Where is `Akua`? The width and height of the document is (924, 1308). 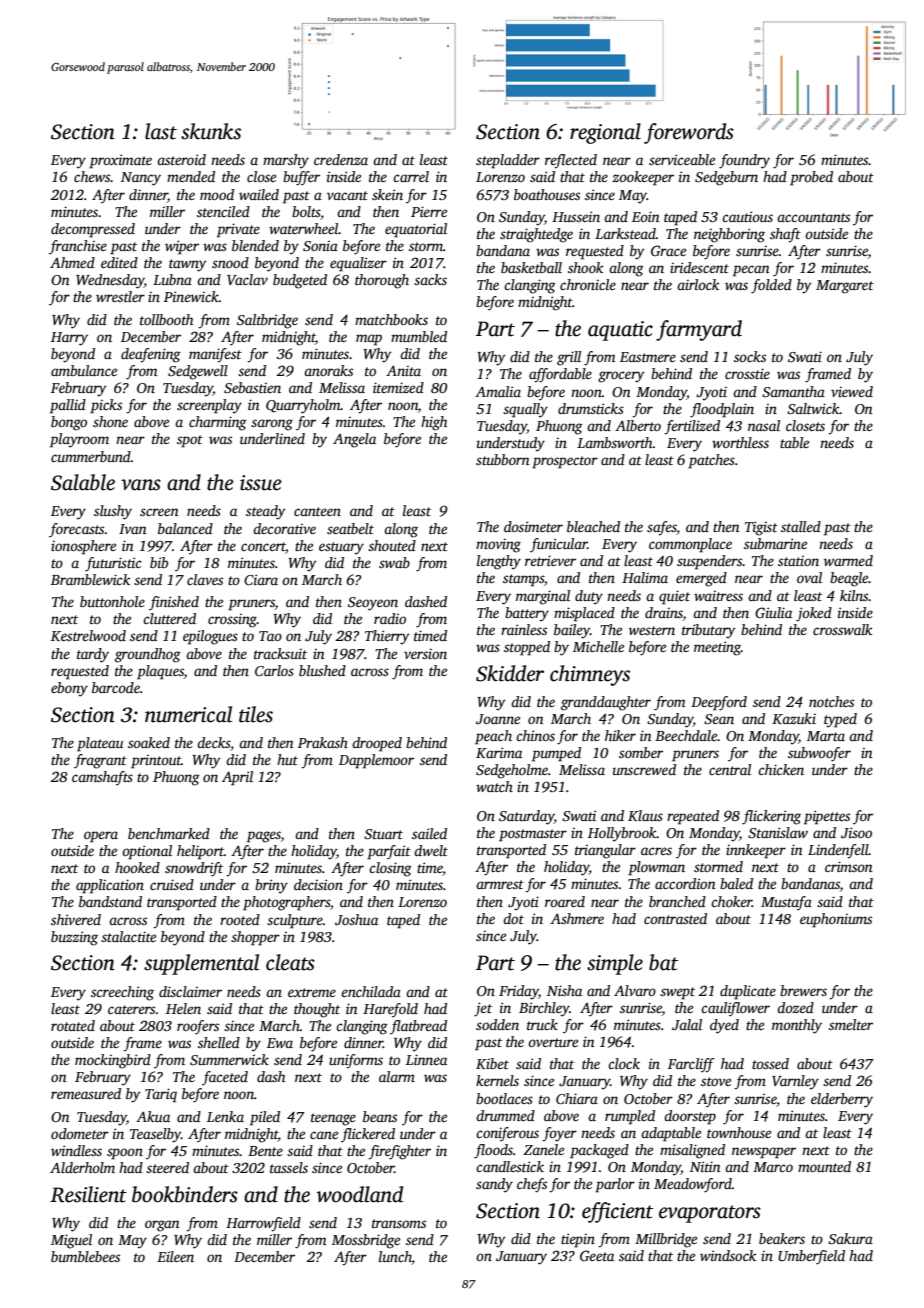 Akua is located at coordinates (153, 1116).
